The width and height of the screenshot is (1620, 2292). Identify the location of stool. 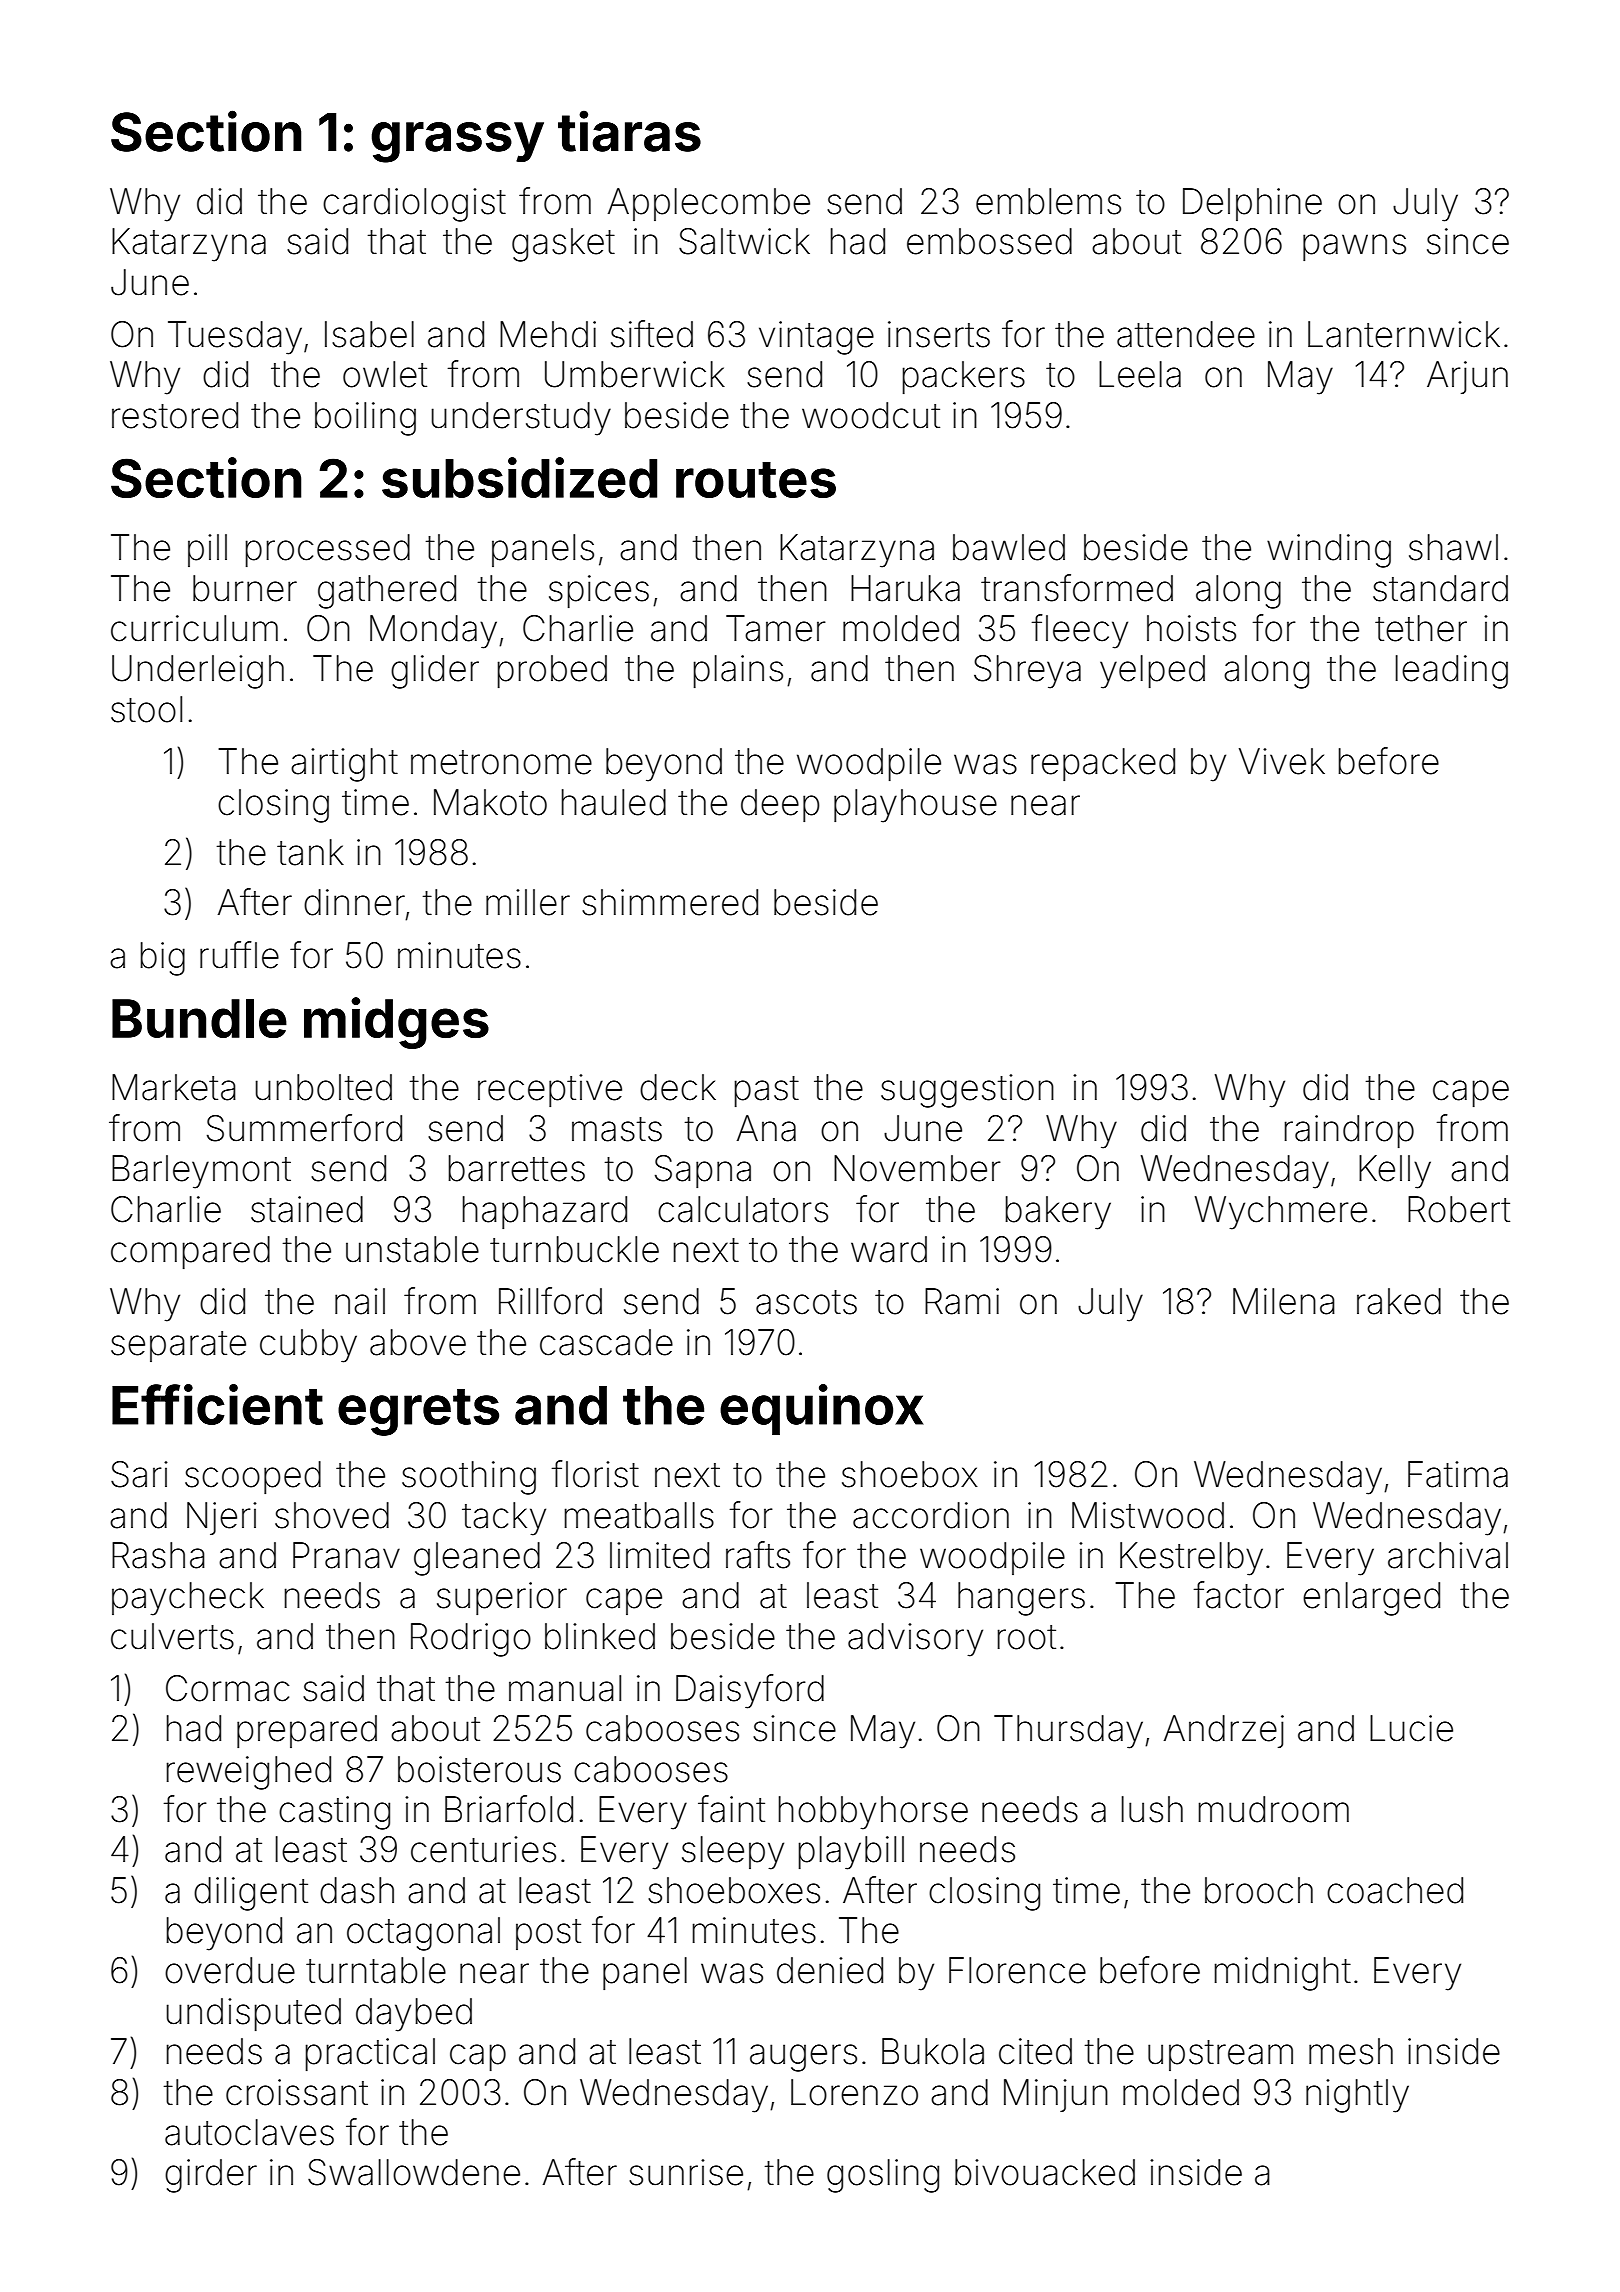
(146, 709).
